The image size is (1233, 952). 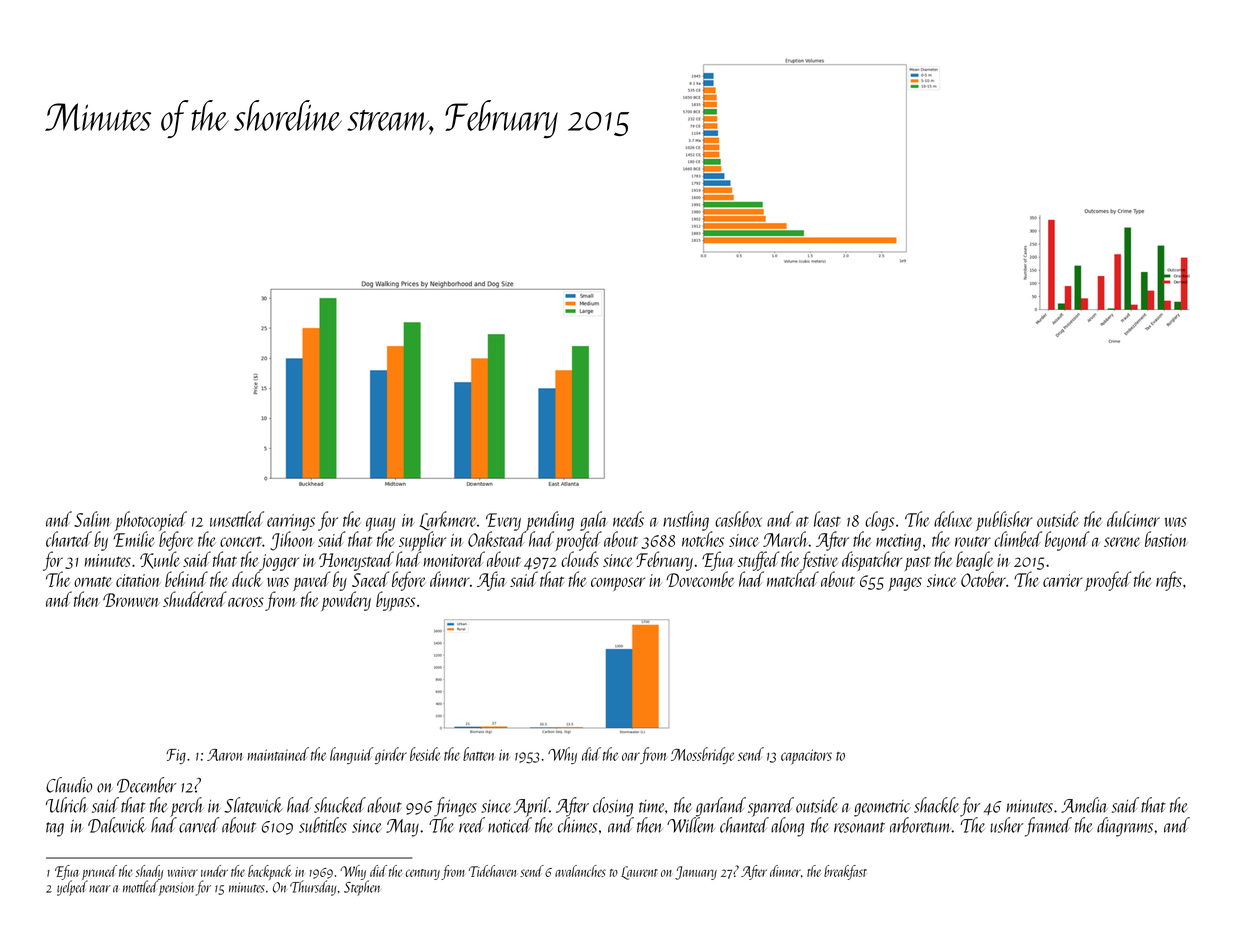 What do you see at coordinates (278, 754) in the page?
I see `maintained` at bounding box center [278, 754].
